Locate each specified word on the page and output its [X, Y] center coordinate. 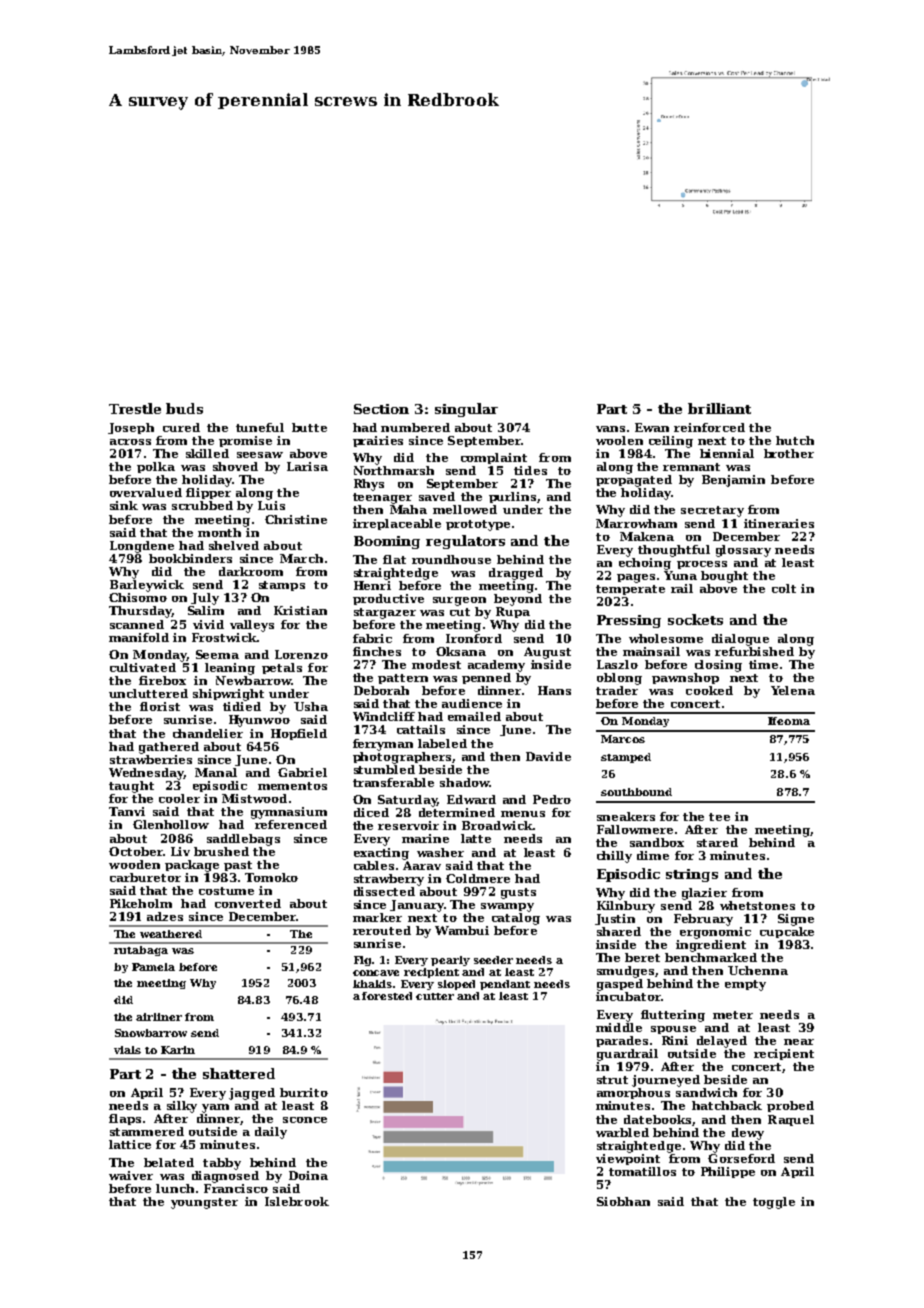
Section [381, 409]
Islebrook [297, 1201]
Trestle [135, 408]
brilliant [719, 408]
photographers [402, 758]
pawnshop [685, 678]
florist [160, 706]
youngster [204, 1203]
